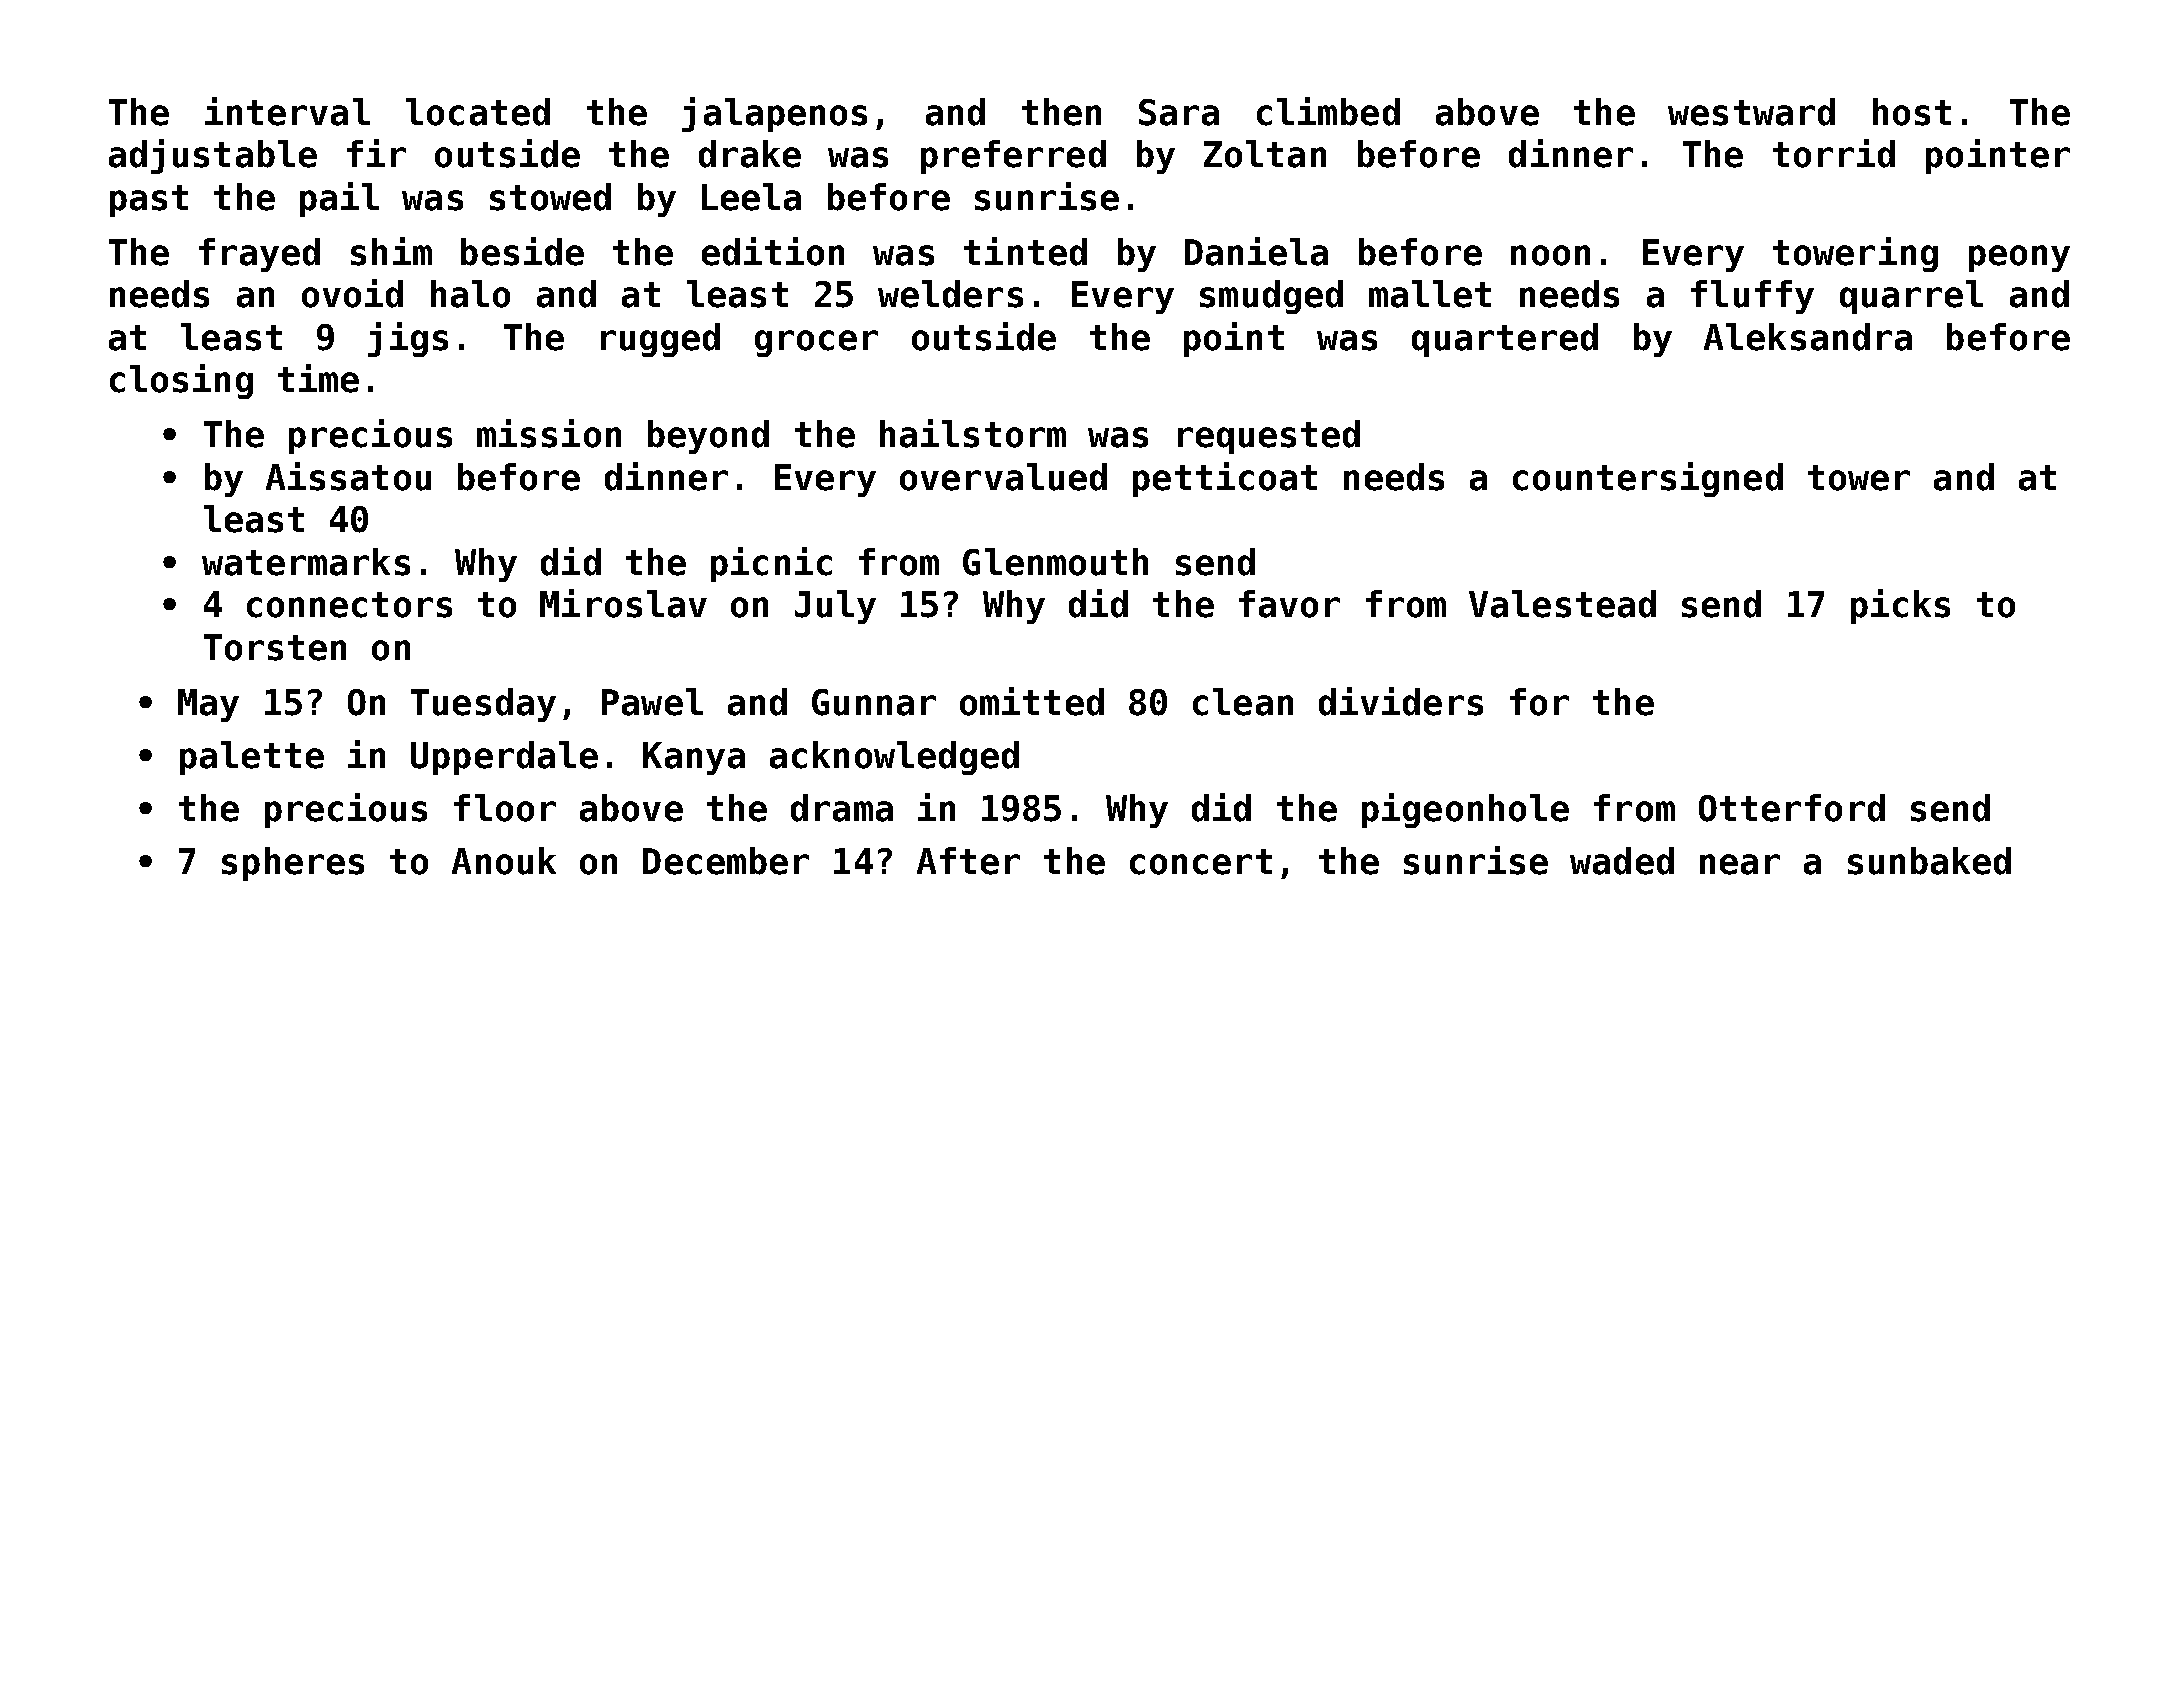 The width and height of the screenshot is (2178, 1683). Describe the element at coordinates (483, 705) in the screenshot. I see `Tuesday` at that location.
